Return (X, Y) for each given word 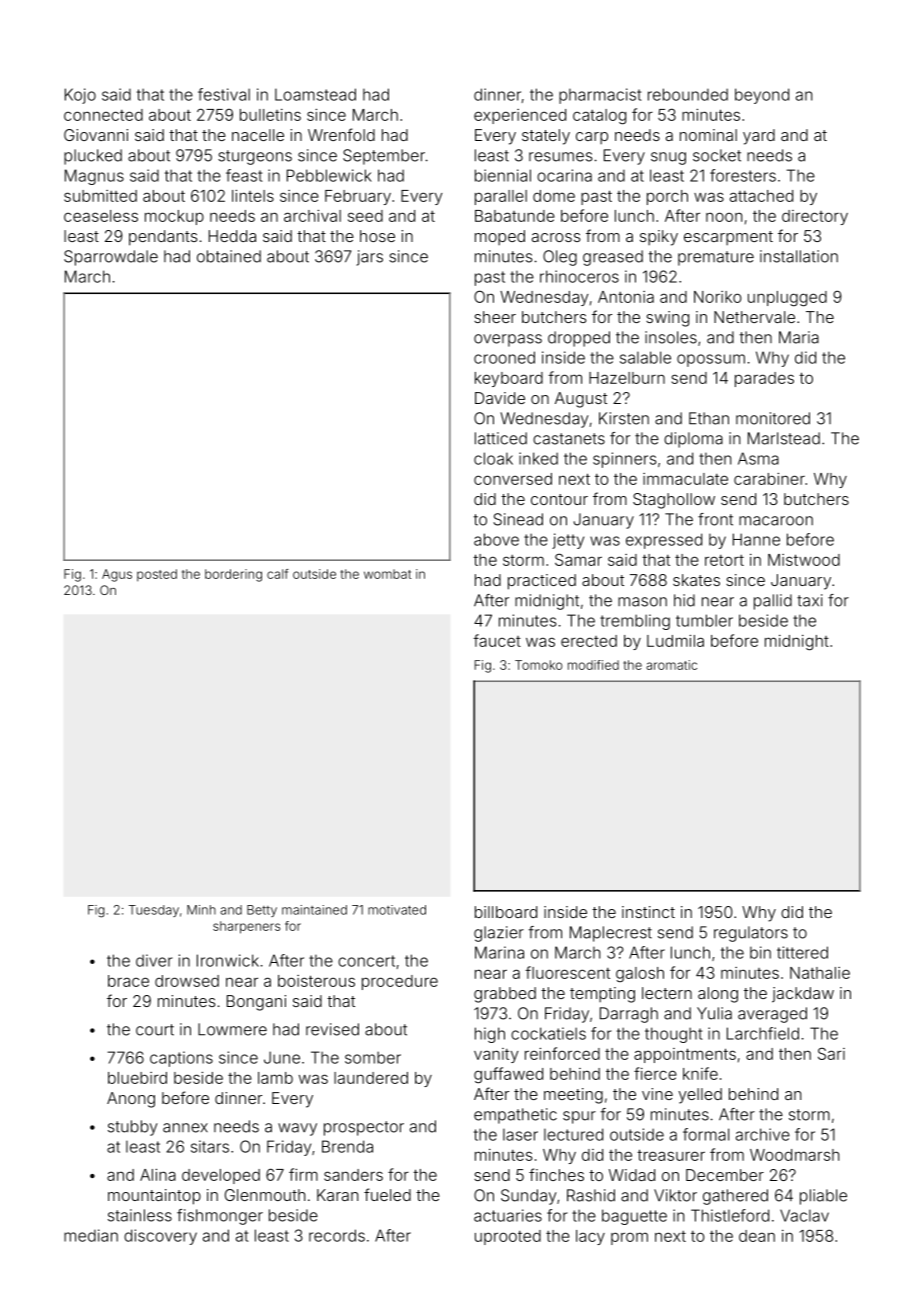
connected (103, 115)
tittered (802, 952)
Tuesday (153, 911)
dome (554, 196)
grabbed (505, 995)
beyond (762, 96)
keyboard (509, 379)
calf (278, 574)
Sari (831, 1054)
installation (799, 256)
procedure (400, 982)
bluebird (137, 1078)
